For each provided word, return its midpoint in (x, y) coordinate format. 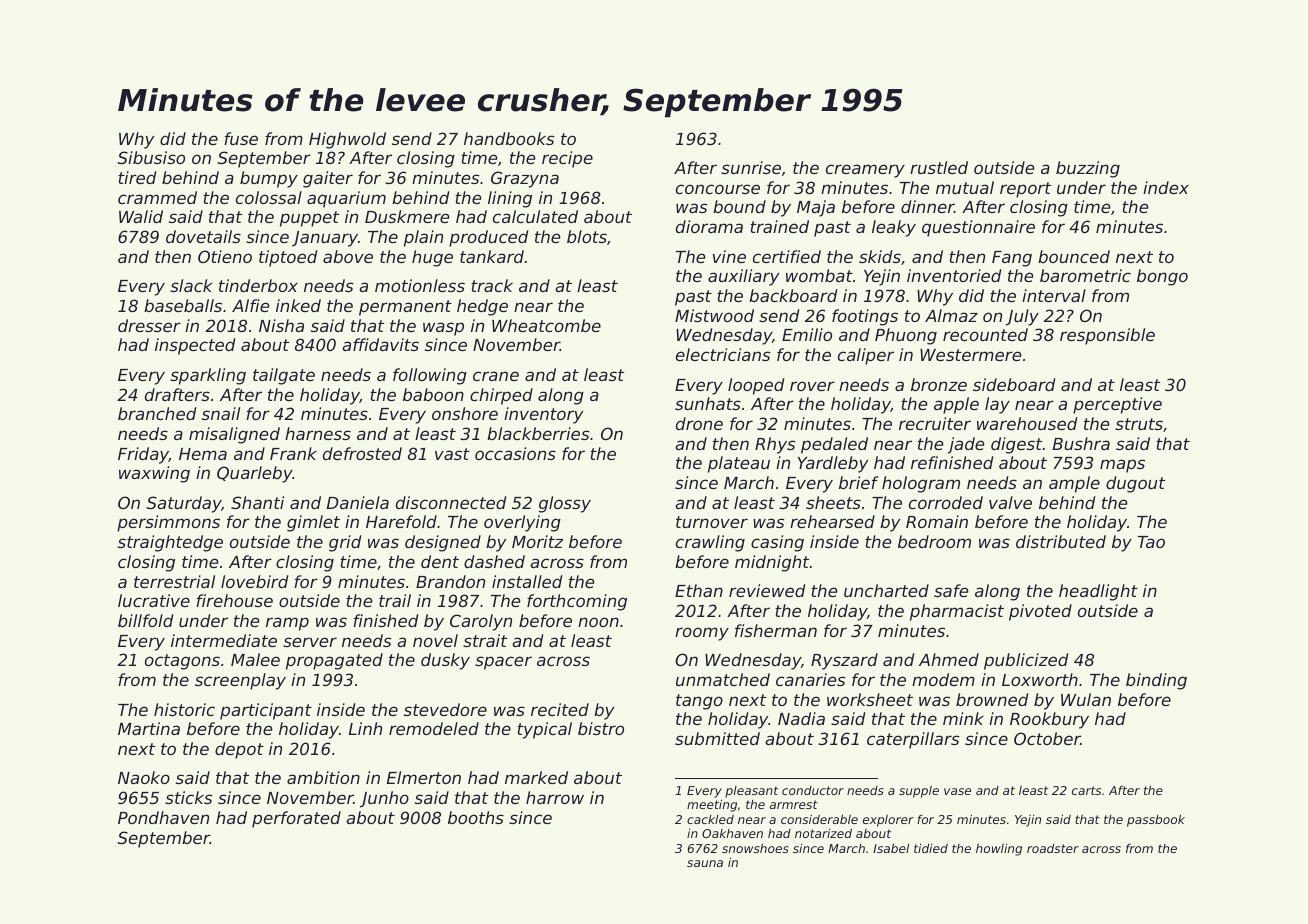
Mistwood (714, 315)
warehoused (1027, 423)
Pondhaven (163, 817)
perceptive (1117, 405)
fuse (241, 138)
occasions (515, 453)
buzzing (1088, 169)
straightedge (170, 543)
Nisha (281, 325)
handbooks (509, 138)
